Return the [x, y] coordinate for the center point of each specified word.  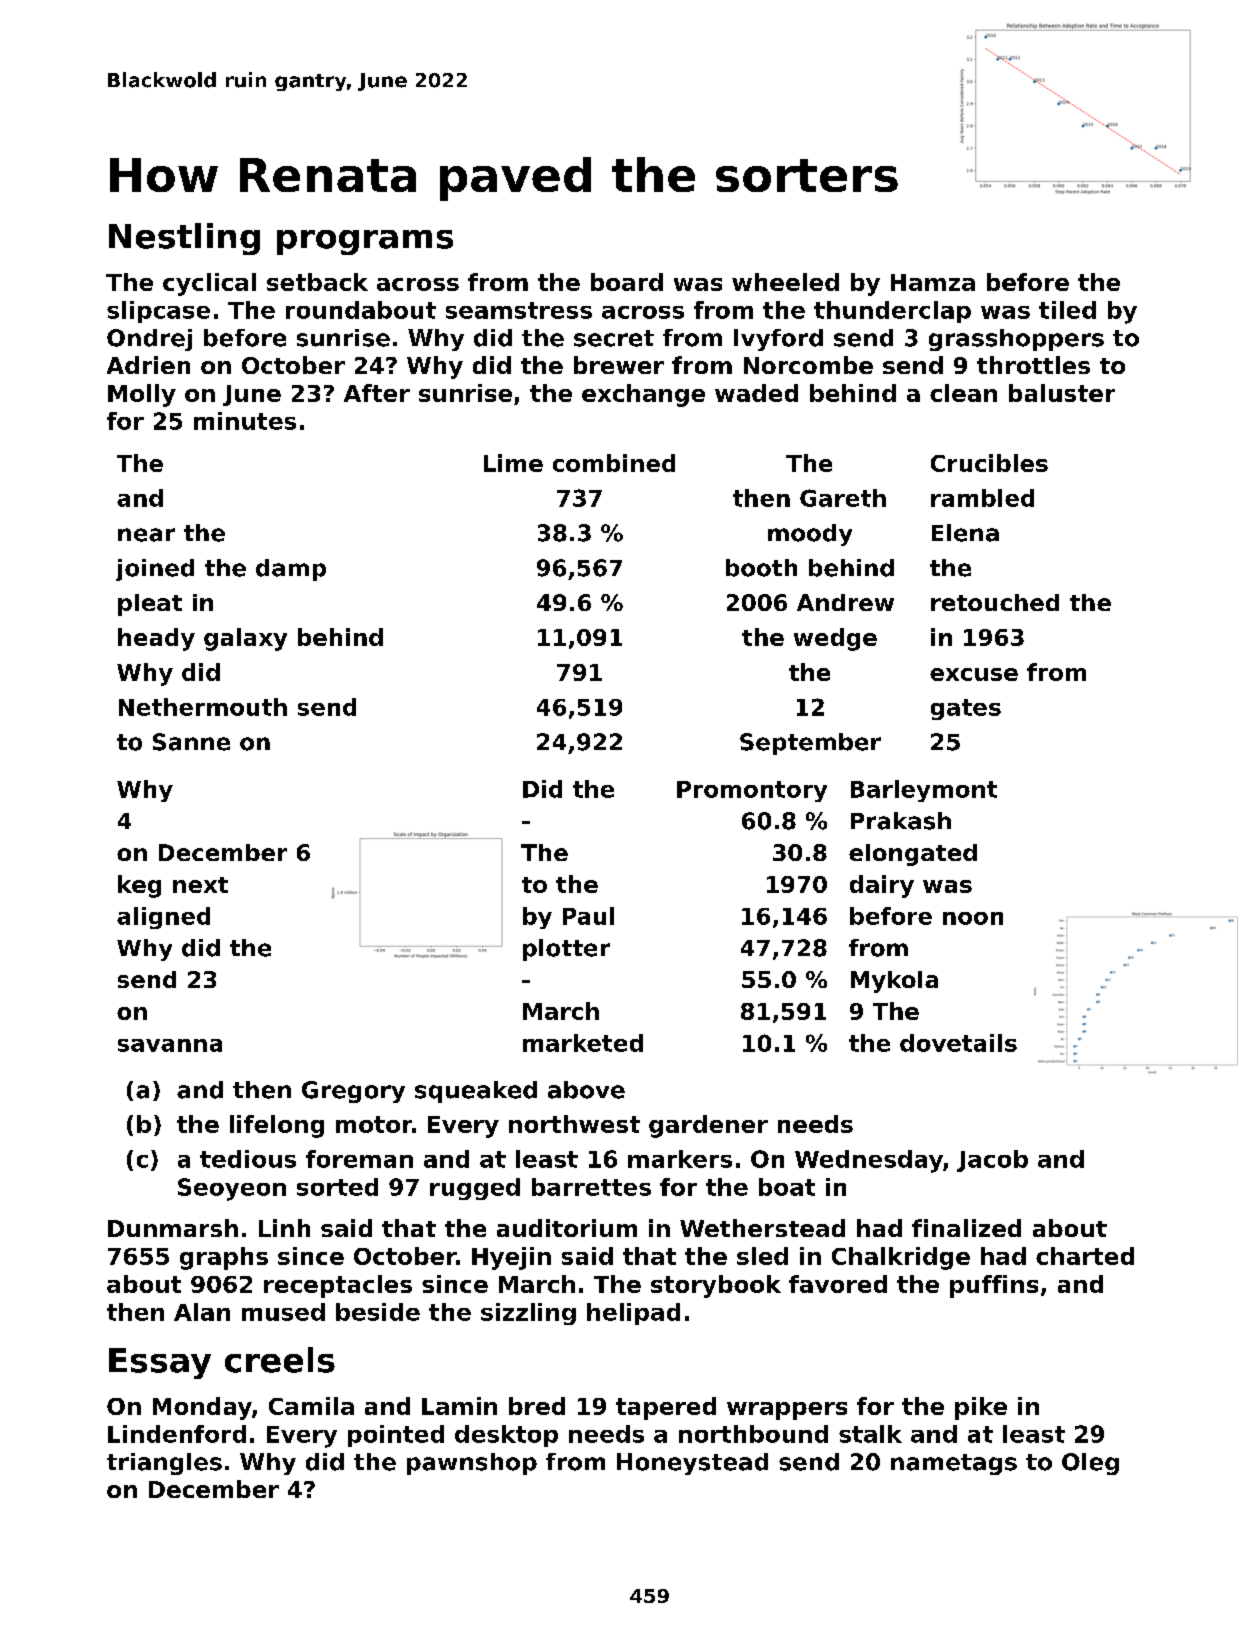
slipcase [158, 312]
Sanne [191, 742]
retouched [995, 602]
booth [761, 568]
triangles [164, 1464]
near [146, 535]
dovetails [958, 1043]
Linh [284, 1228]
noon [973, 918]
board [627, 282]
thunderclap [892, 312]
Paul [588, 916]
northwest [574, 1124]
